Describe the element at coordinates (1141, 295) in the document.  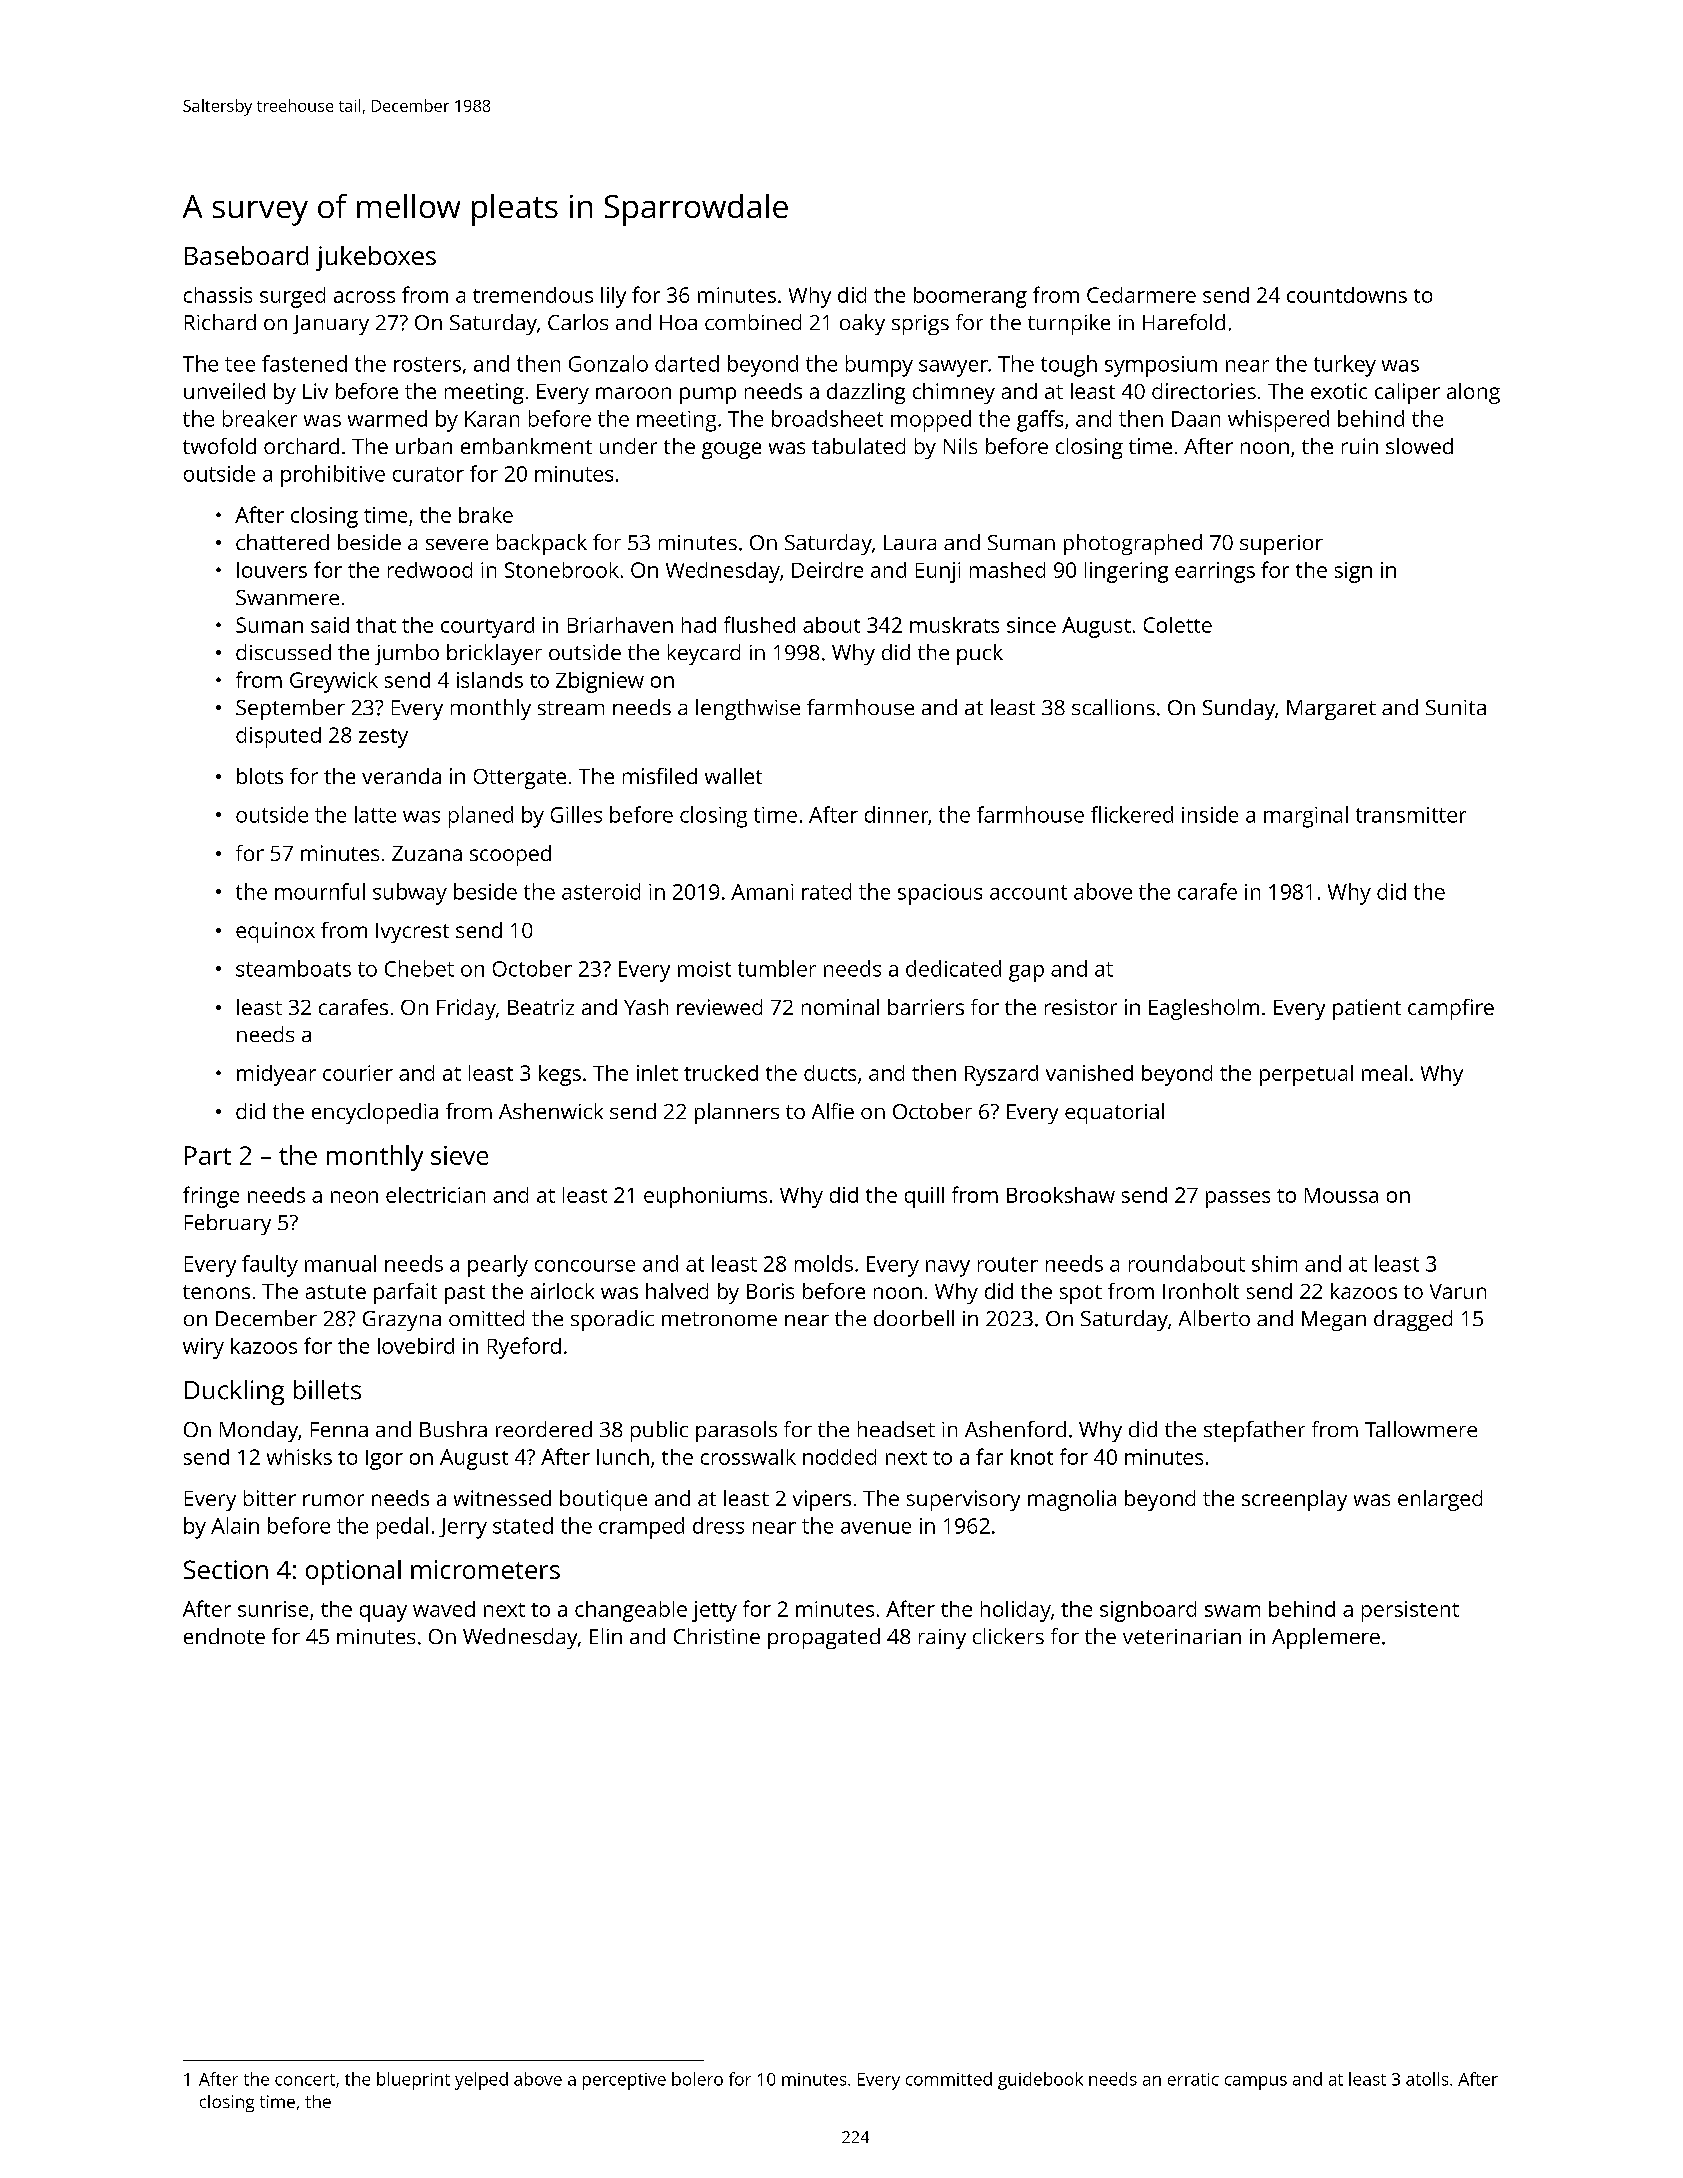
I see `Cedarmere` at that location.
